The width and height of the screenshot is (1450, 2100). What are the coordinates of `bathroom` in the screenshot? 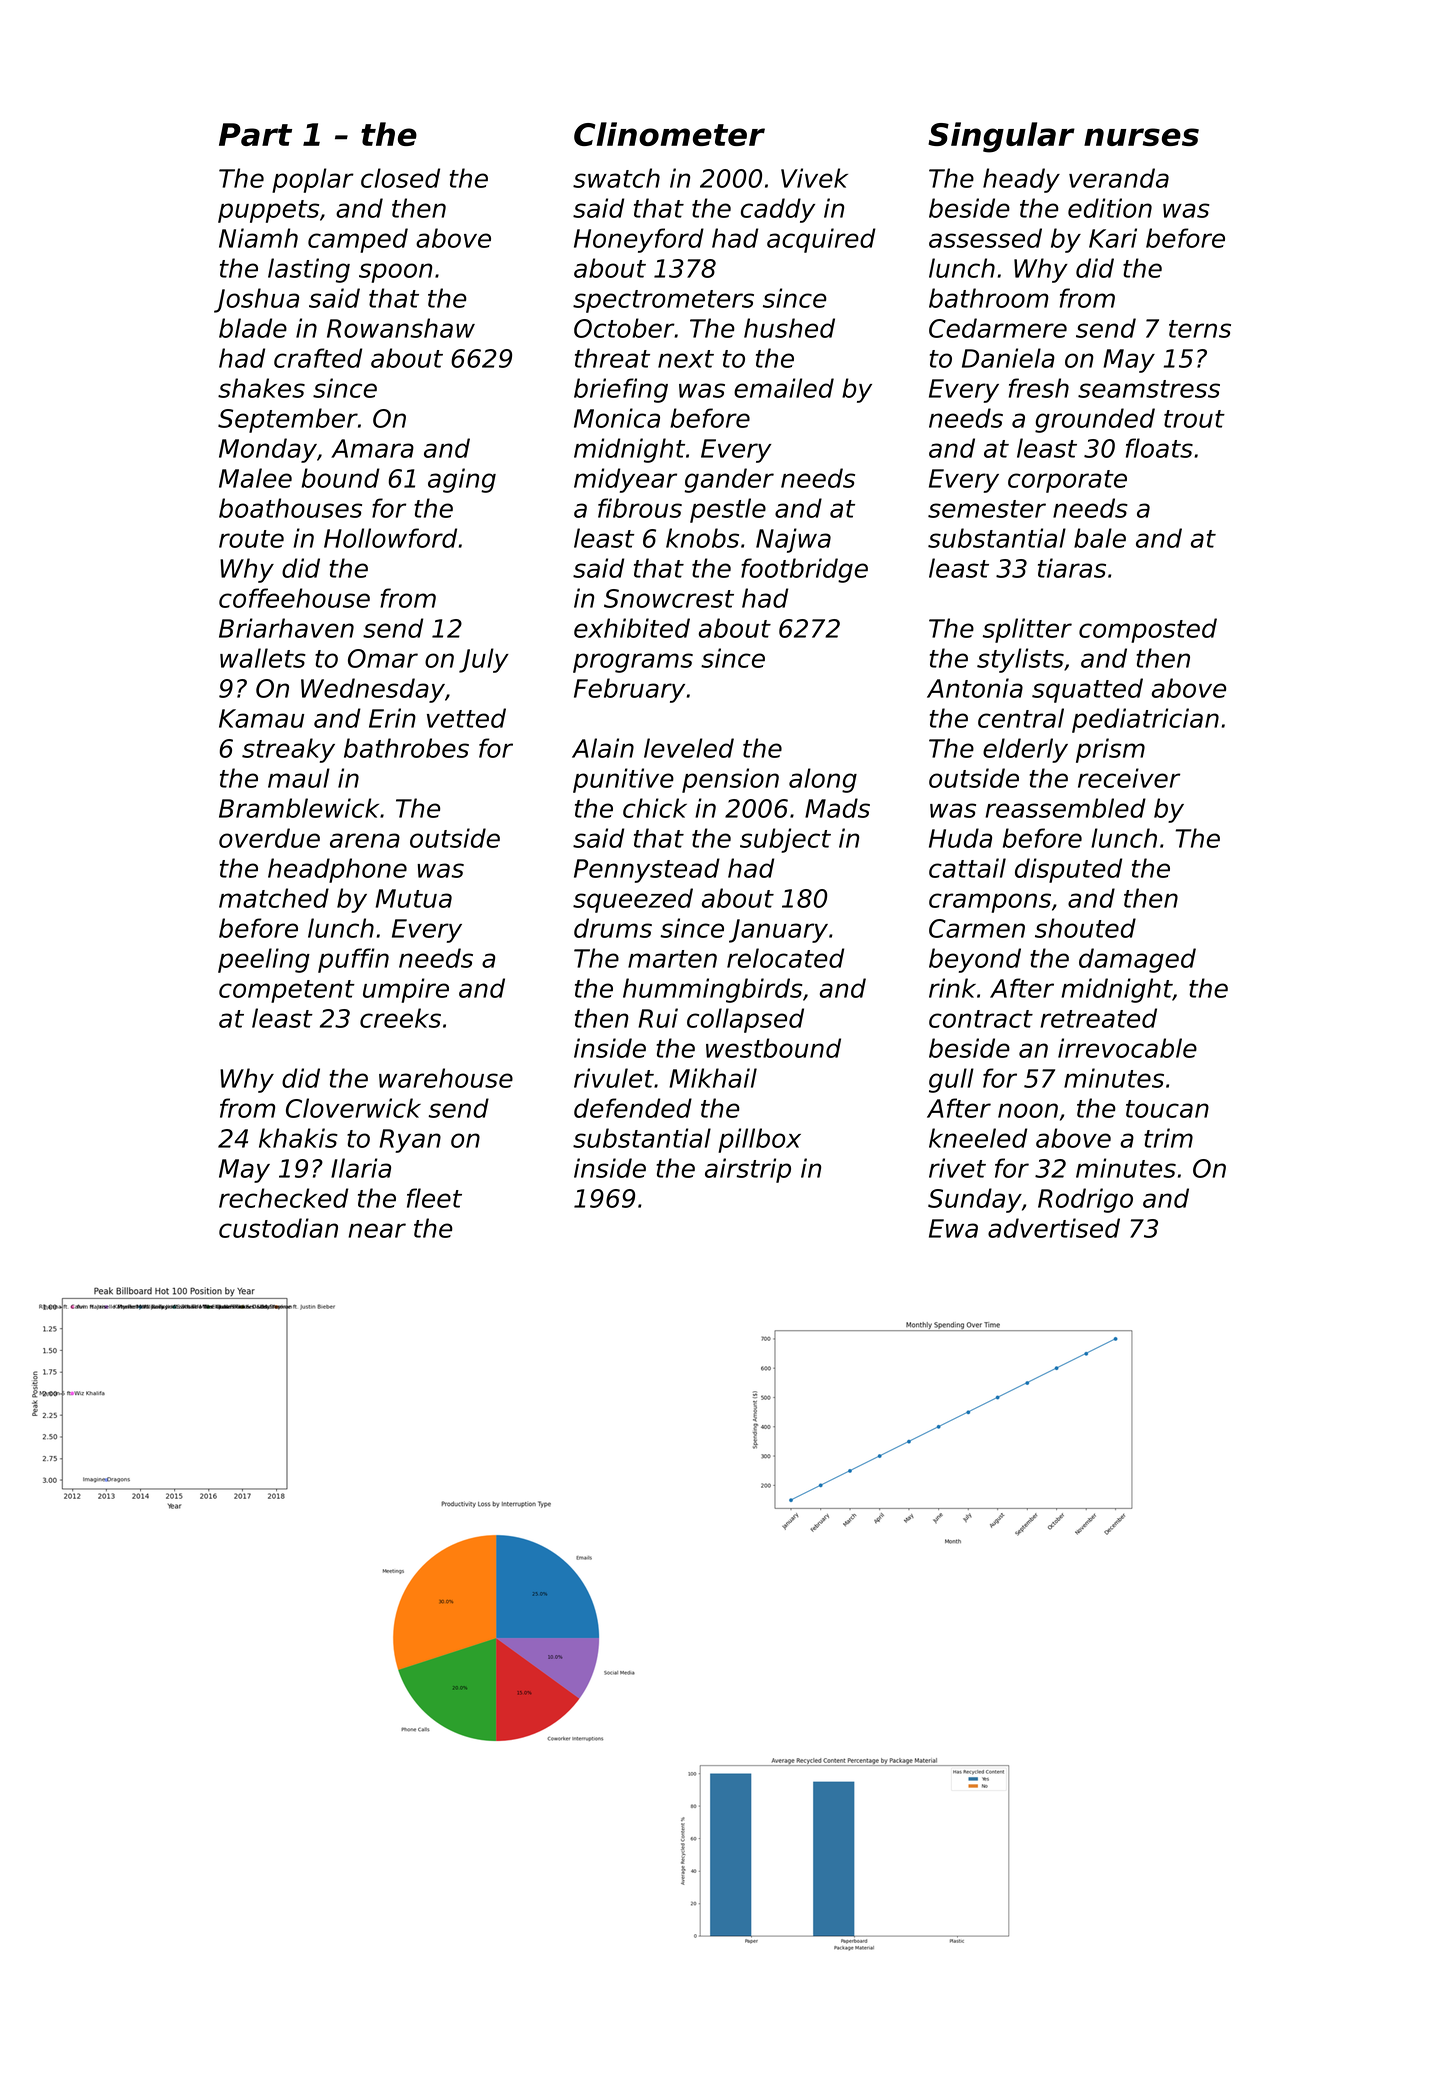 It's located at (989, 298).
